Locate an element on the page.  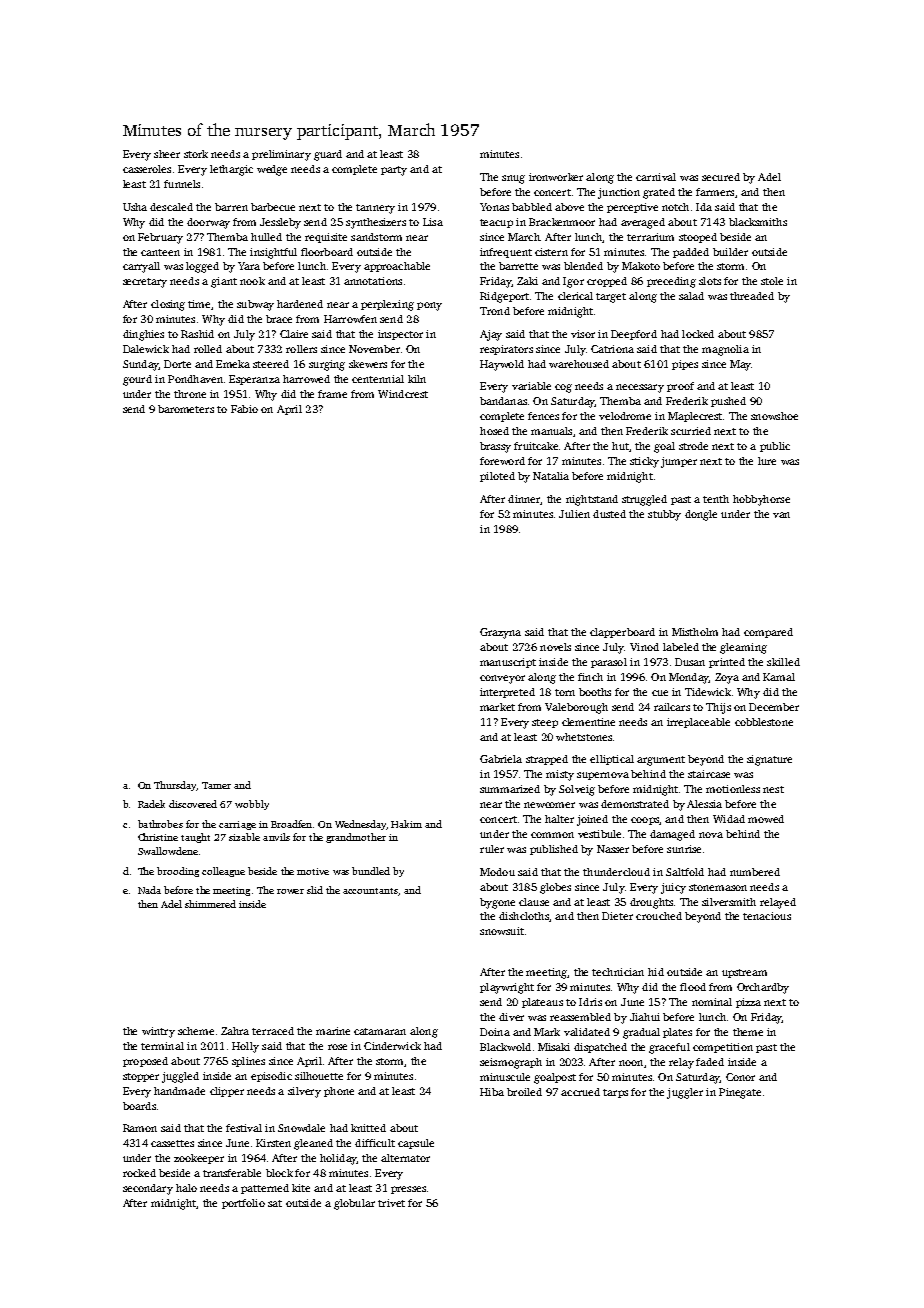
catamaran is located at coordinates (380, 1031).
